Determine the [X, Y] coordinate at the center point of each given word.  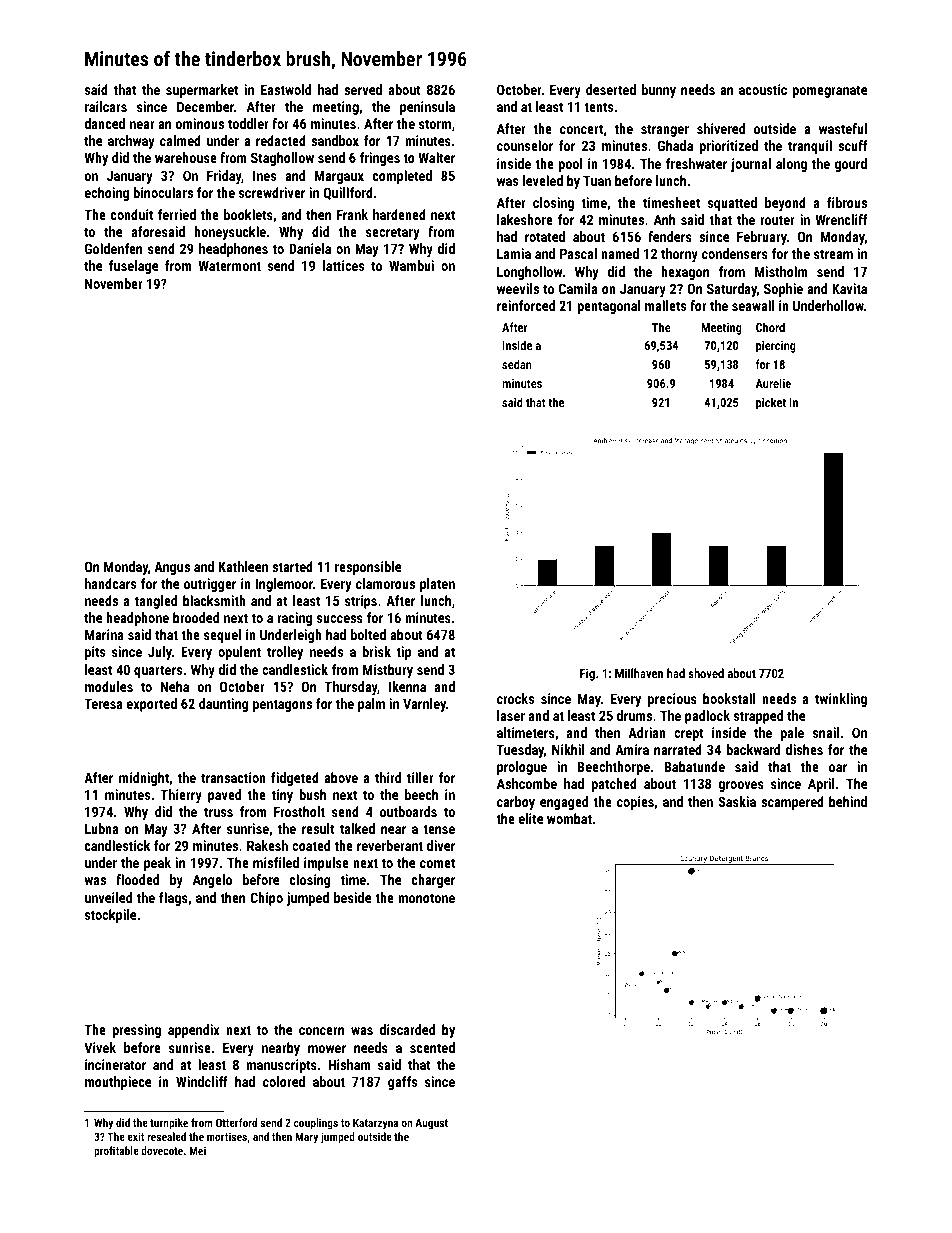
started [292, 566]
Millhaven [639, 673]
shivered [721, 128]
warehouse [186, 157]
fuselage [133, 267]
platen [437, 585]
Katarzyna [375, 1124]
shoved [706, 673]
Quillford [348, 193]
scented [432, 1047]
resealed [166, 1136]
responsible [368, 568]
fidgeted [295, 779]
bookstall [729, 698]
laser [511, 715]
